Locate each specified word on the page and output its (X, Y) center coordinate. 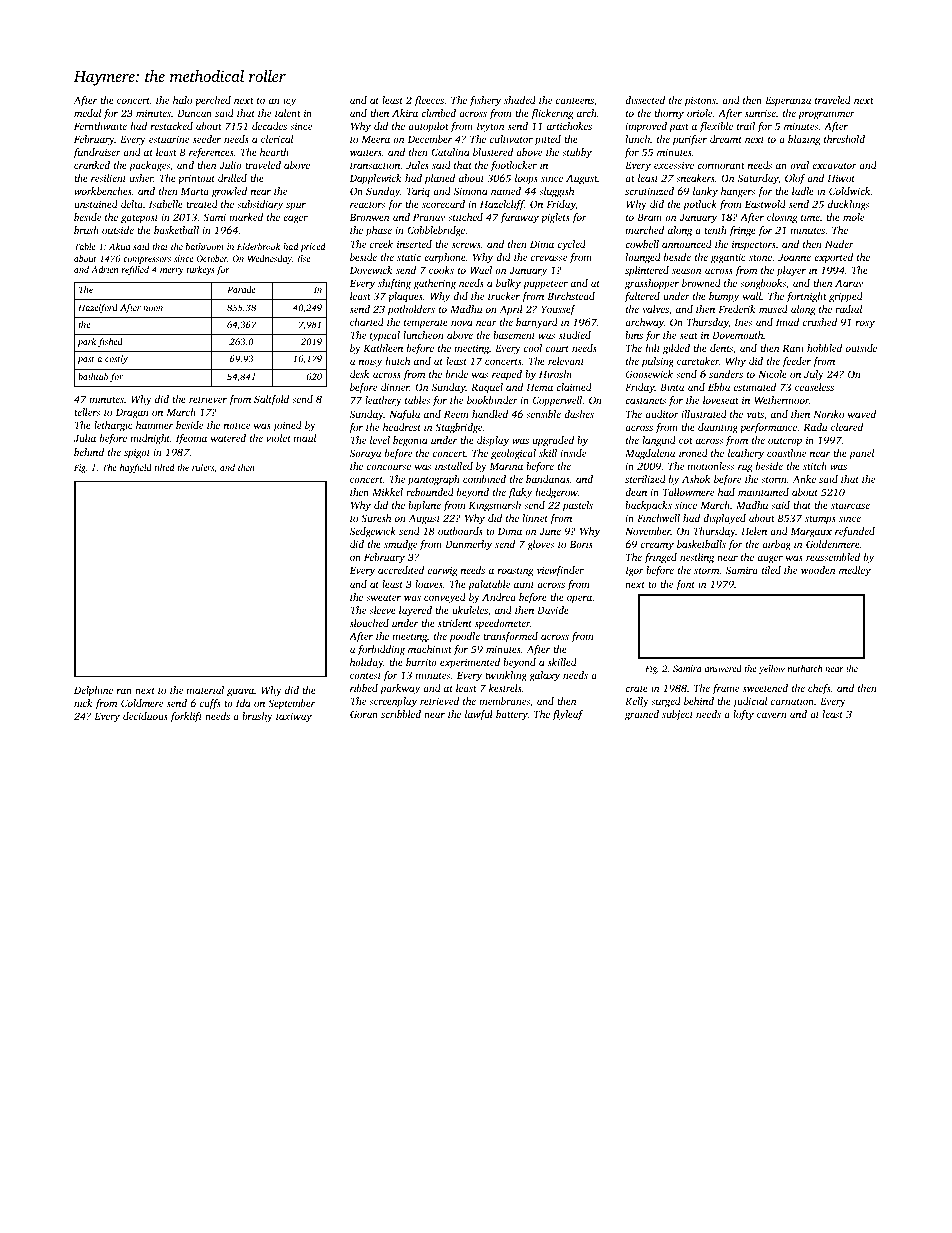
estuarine (169, 139)
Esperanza (788, 101)
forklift (186, 717)
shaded (520, 100)
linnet (535, 518)
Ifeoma (191, 439)
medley (855, 571)
